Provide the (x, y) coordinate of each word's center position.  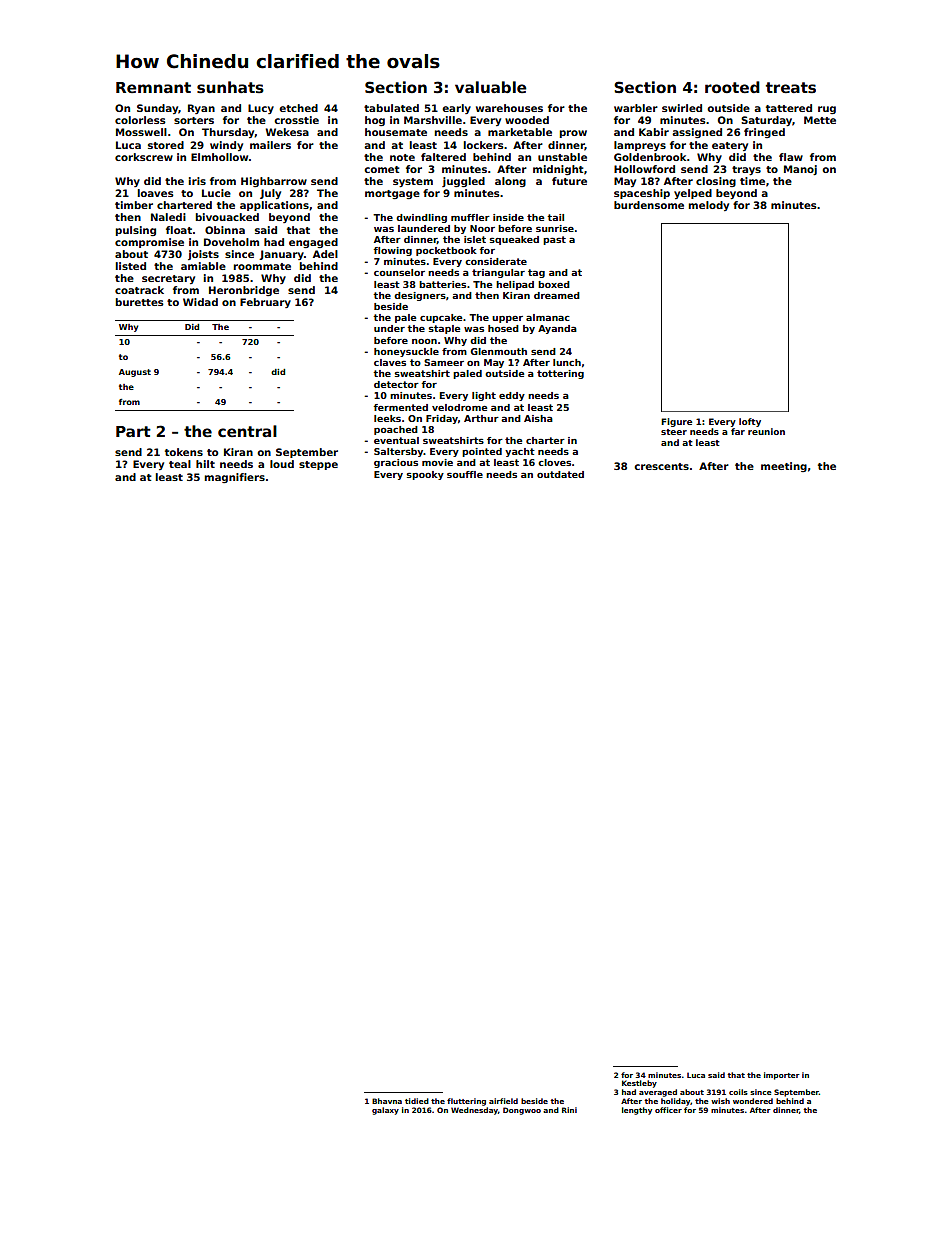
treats (791, 88)
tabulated (391, 108)
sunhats (230, 87)
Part (133, 431)
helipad (515, 285)
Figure (676, 422)
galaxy (385, 1111)
